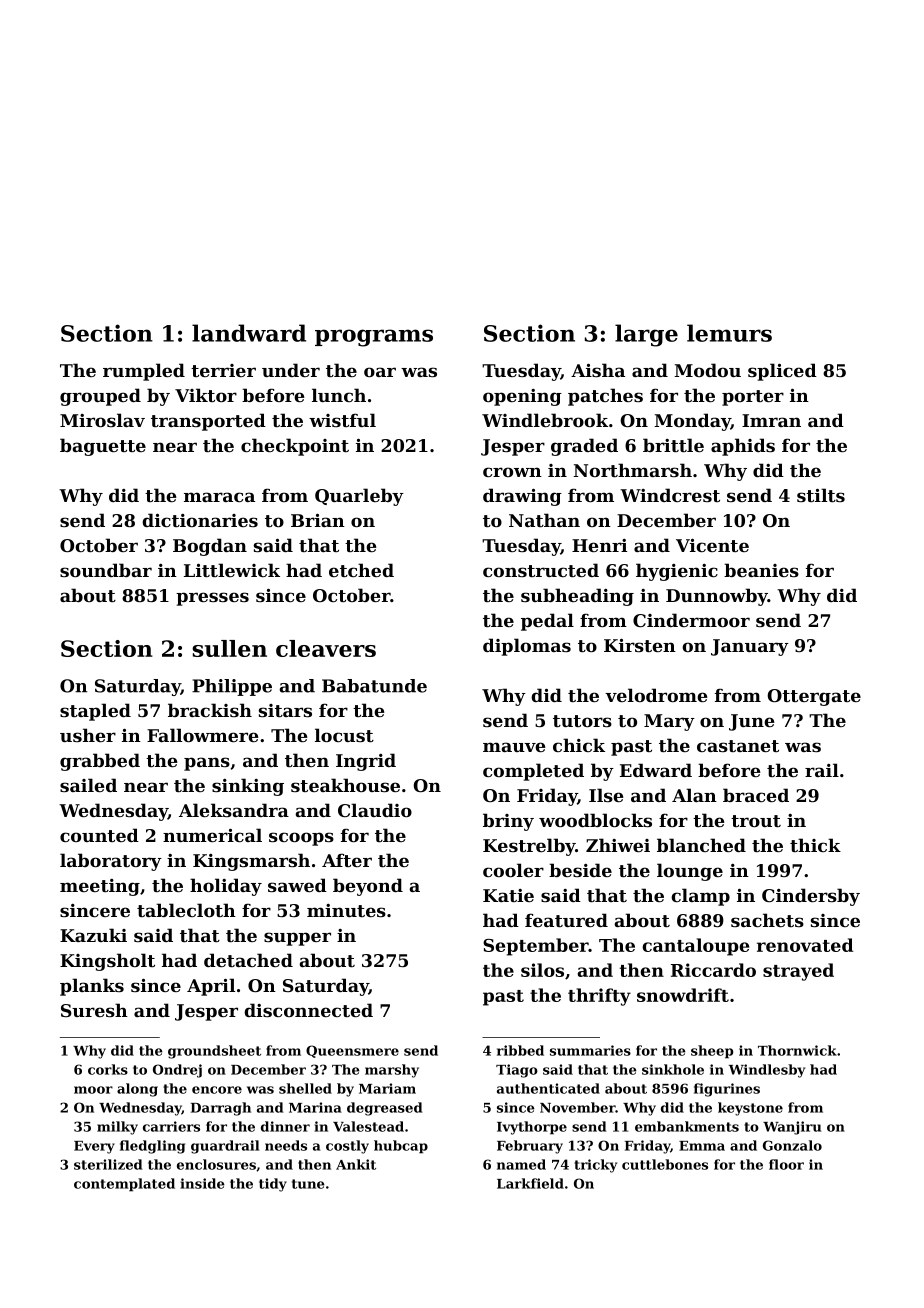 The image size is (924, 1308). I want to click on Claudio, so click(375, 810).
